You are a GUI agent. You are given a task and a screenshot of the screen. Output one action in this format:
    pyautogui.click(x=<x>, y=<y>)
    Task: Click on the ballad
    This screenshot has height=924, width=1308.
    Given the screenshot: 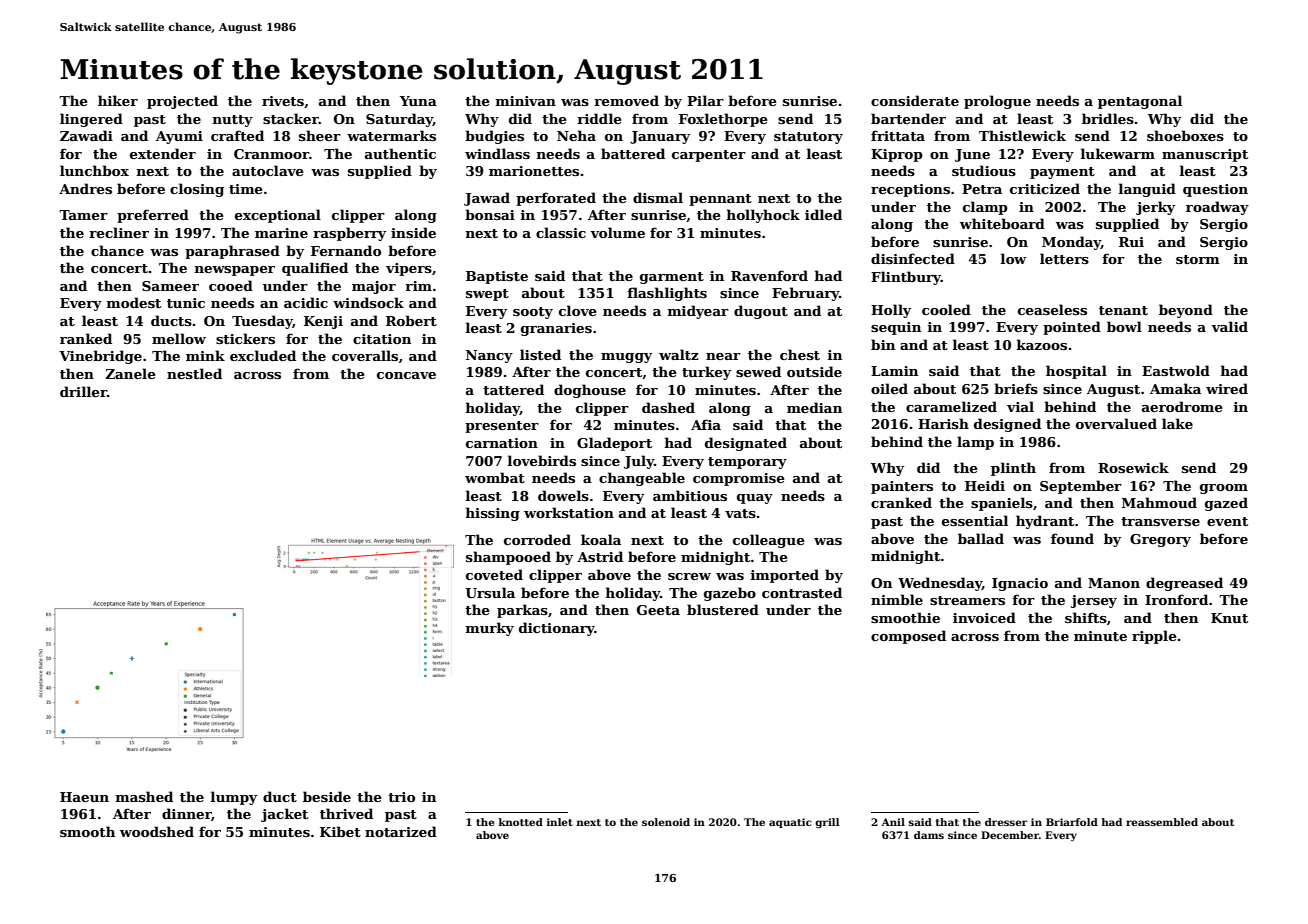 What is the action you would take?
    pyautogui.click(x=981, y=538)
